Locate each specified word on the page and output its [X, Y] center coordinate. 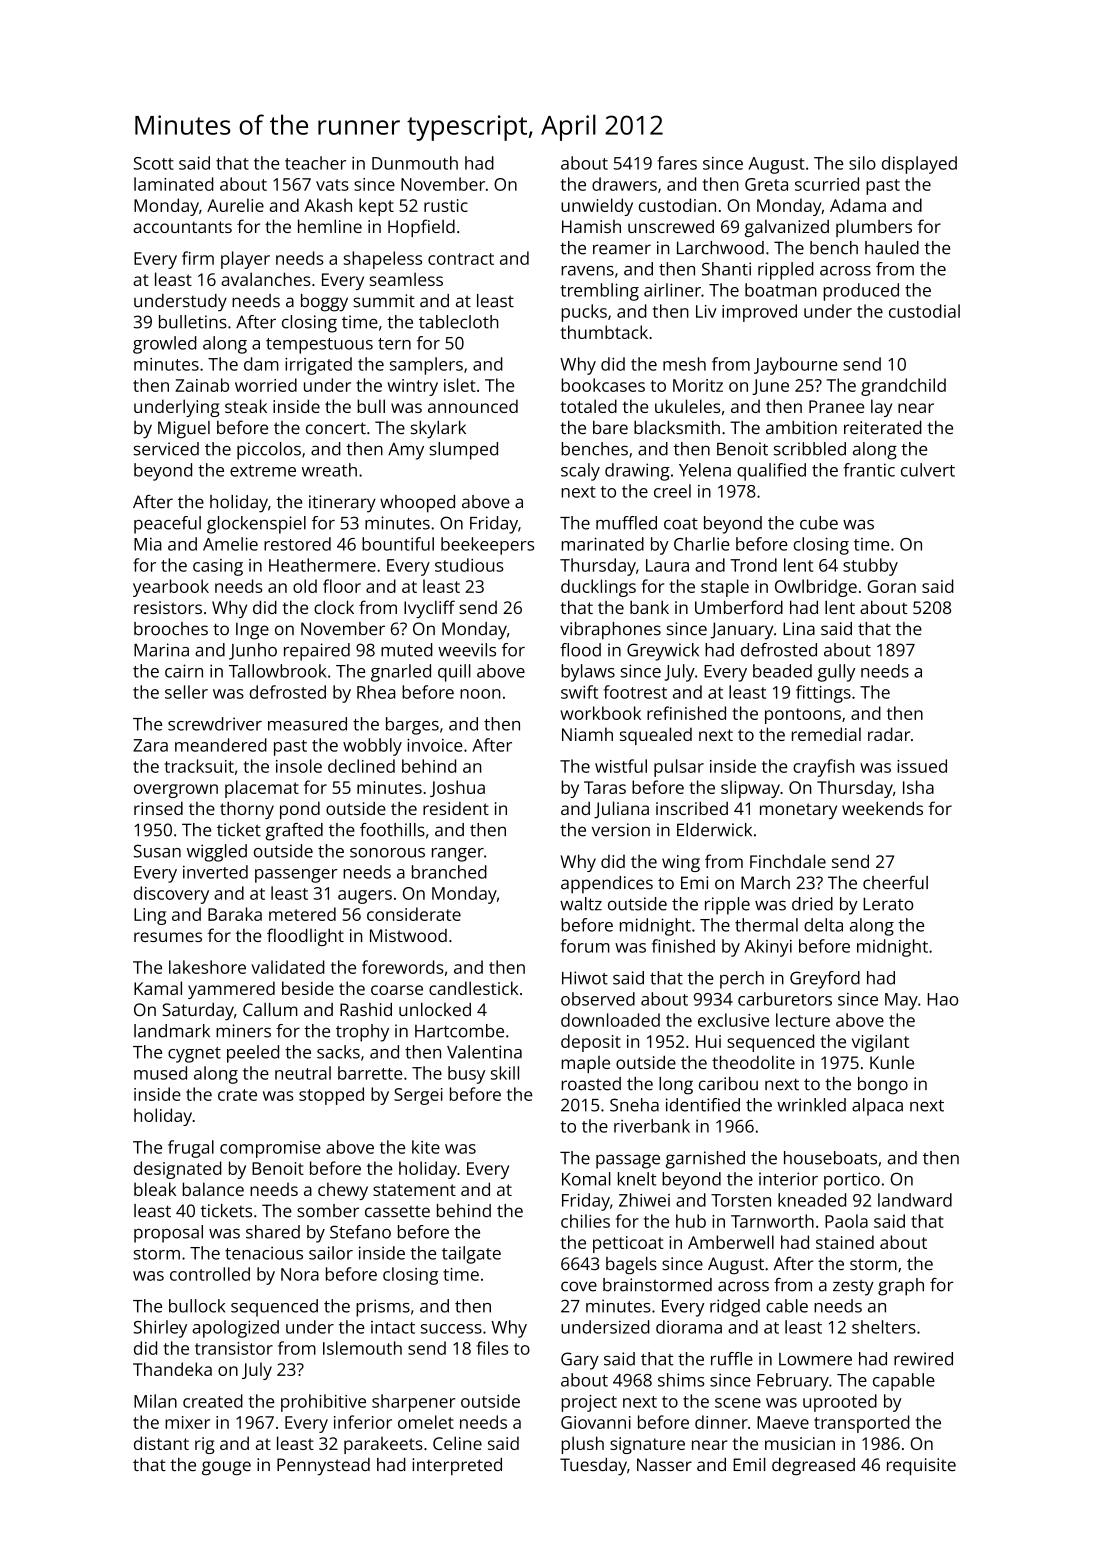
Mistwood [408, 935]
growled [165, 345]
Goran [892, 586]
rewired [923, 1359]
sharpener [414, 1403]
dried [812, 904]
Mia [148, 544]
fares [677, 163]
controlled [210, 1274]
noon [480, 694]
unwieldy [597, 207]
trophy [362, 1033]
